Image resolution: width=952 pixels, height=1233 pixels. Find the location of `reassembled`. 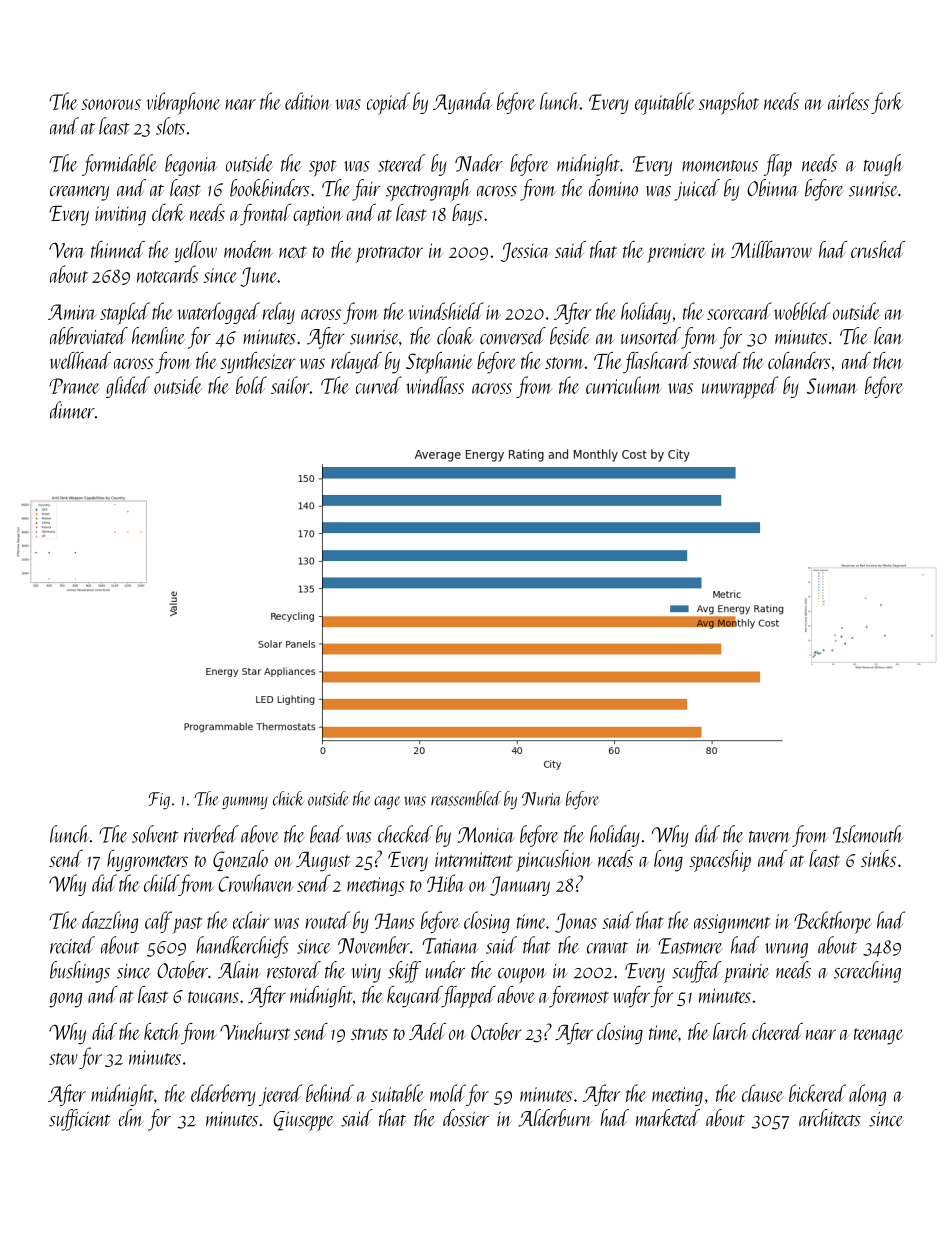

reassembled is located at coordinates (466, 798).
